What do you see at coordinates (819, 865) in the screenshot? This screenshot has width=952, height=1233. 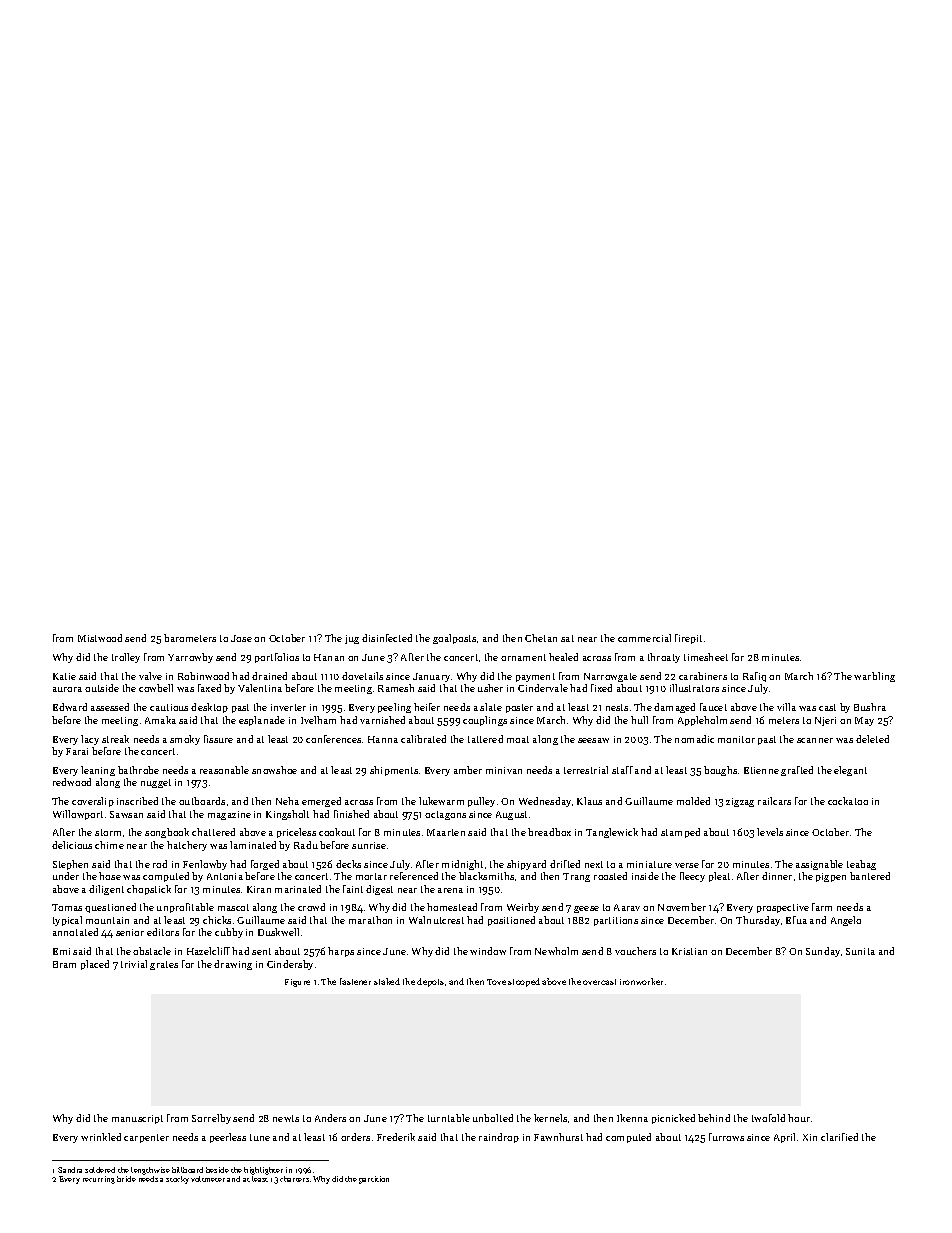 I see `assignable` at bounding box center [819, 865].
